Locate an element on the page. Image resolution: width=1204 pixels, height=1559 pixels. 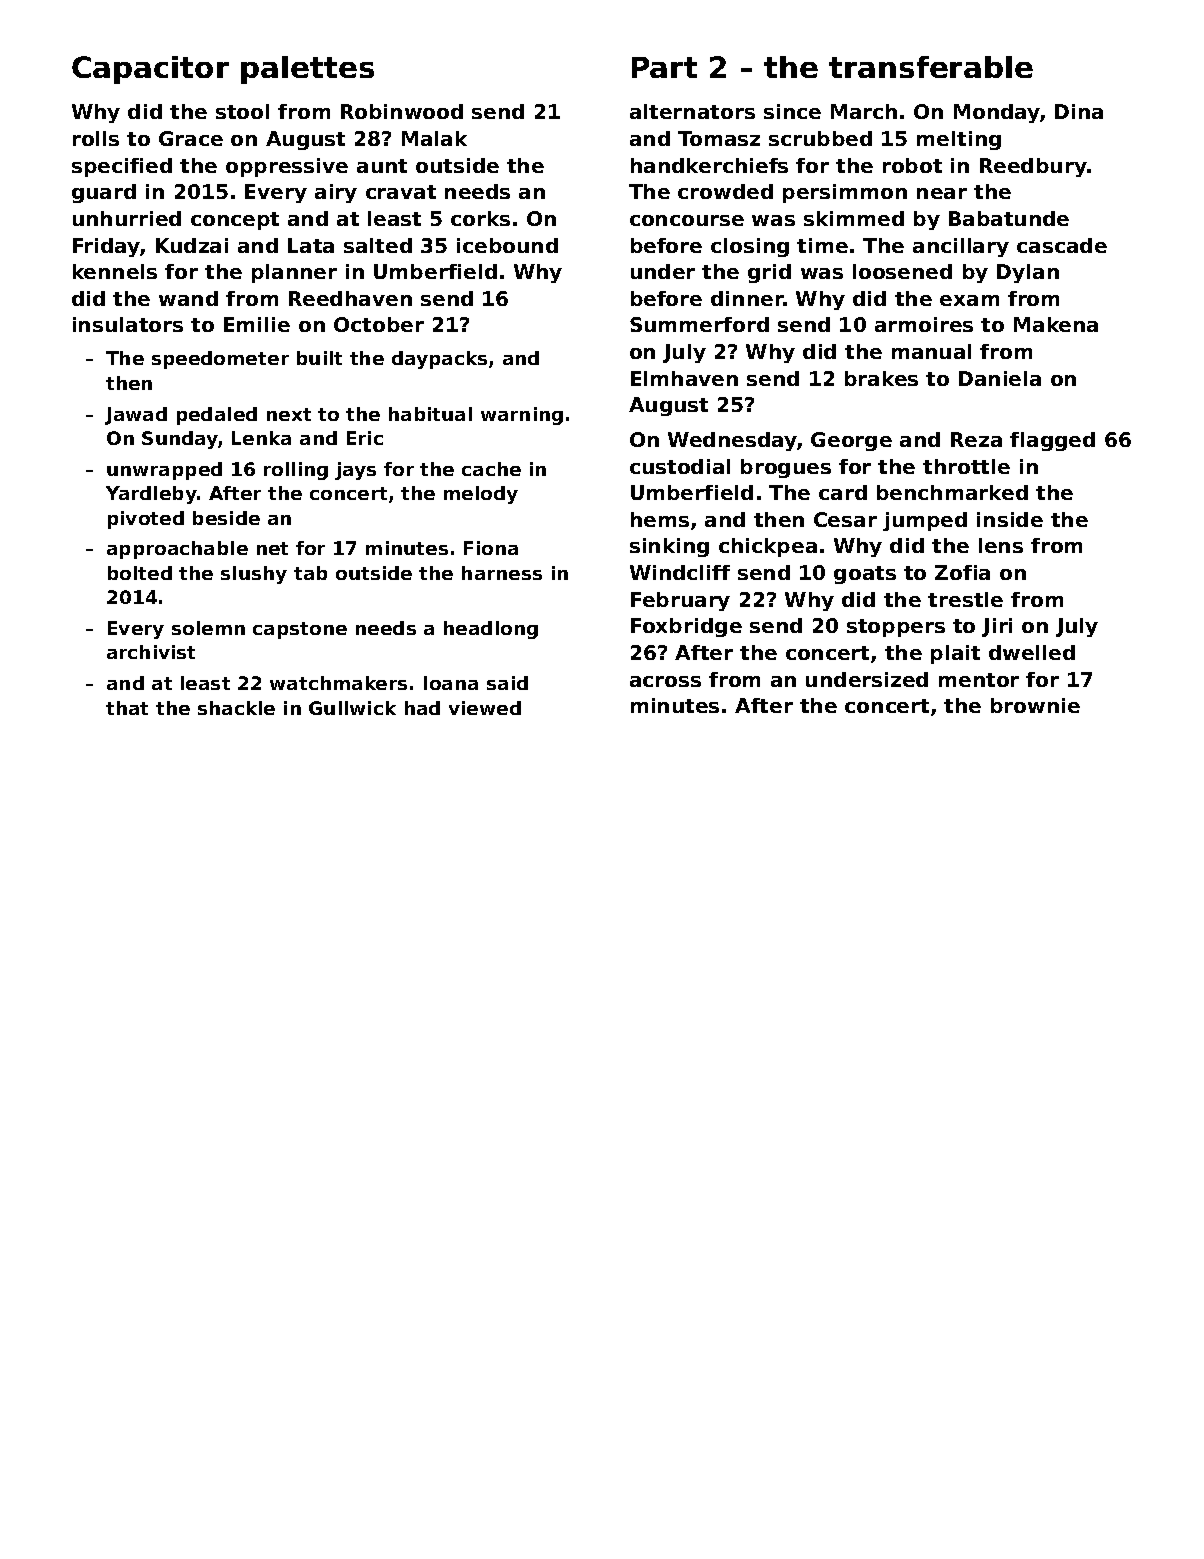
palettes is located at coordinates (307, 70).
